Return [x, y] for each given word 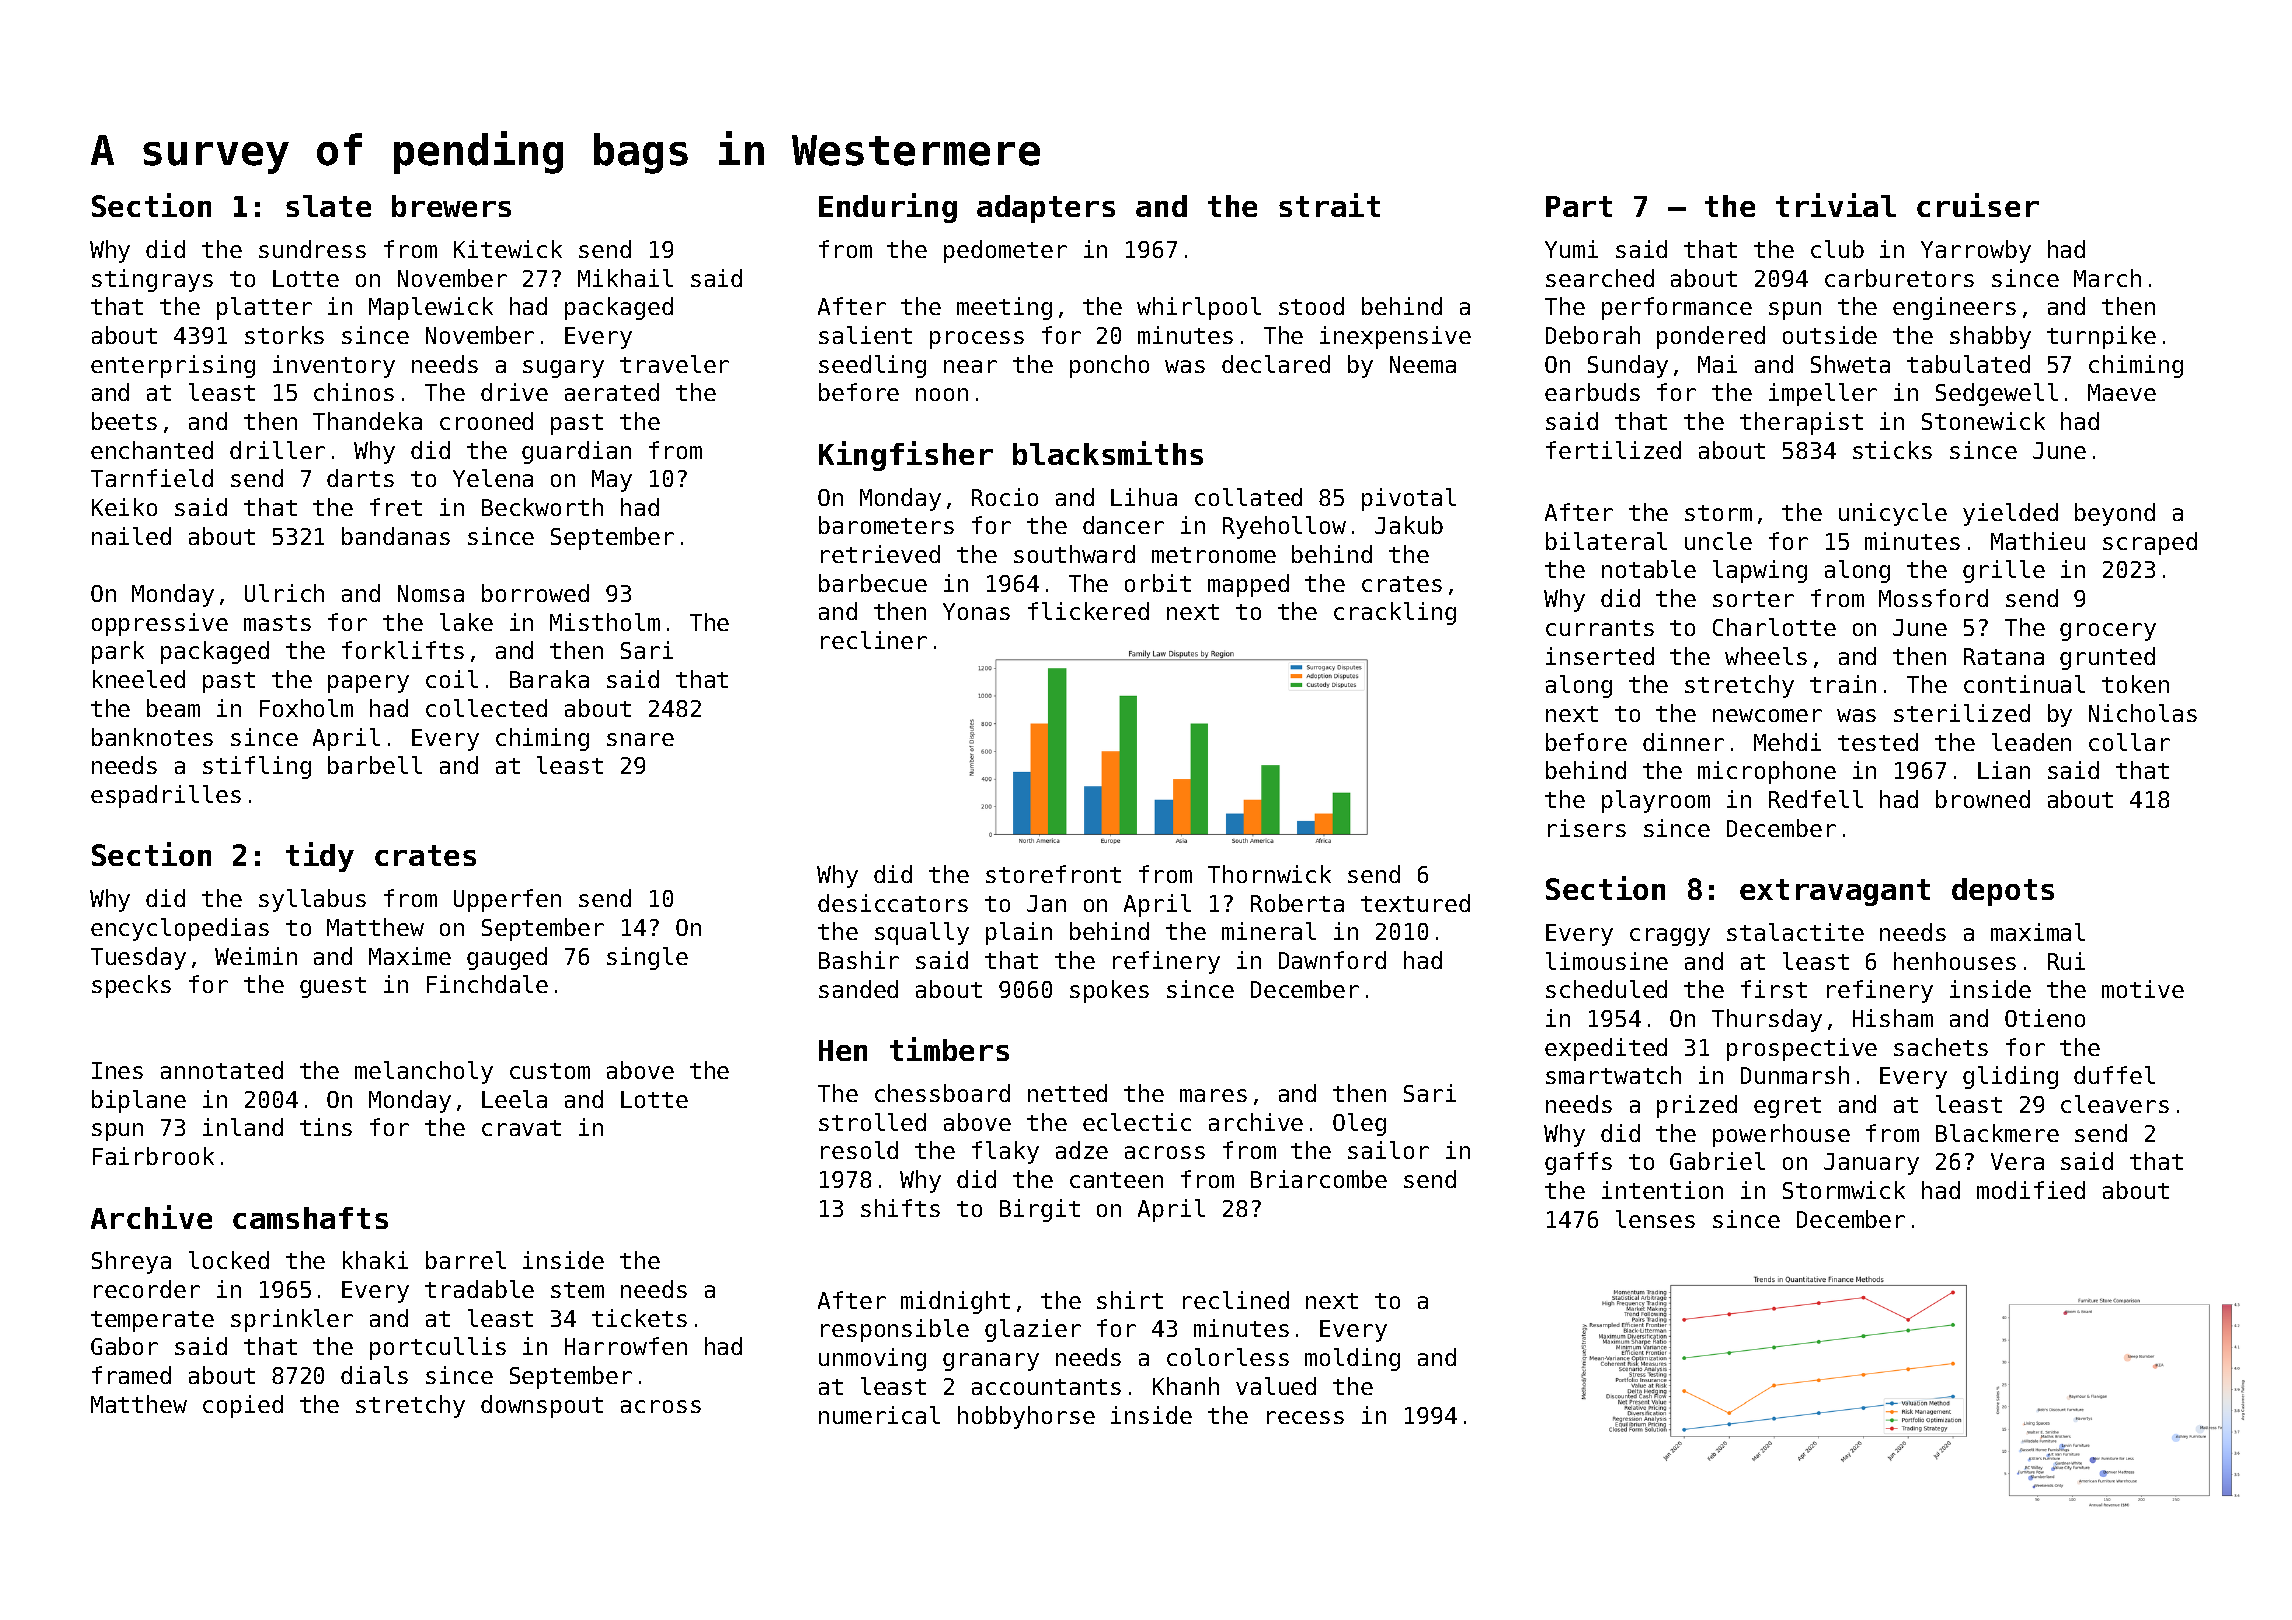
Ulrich [284, 593]
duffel [2114, 1075]
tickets [639, 1318]
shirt [1130, 1300]
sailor [1388, 1150]
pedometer [1005, 251]
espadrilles [166, 796]
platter [264, 308]
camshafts [310, 1218]
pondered [1711, 337]
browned [1983, 799]
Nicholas [2143, 713]
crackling [1395, 613]
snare [640, 739]
